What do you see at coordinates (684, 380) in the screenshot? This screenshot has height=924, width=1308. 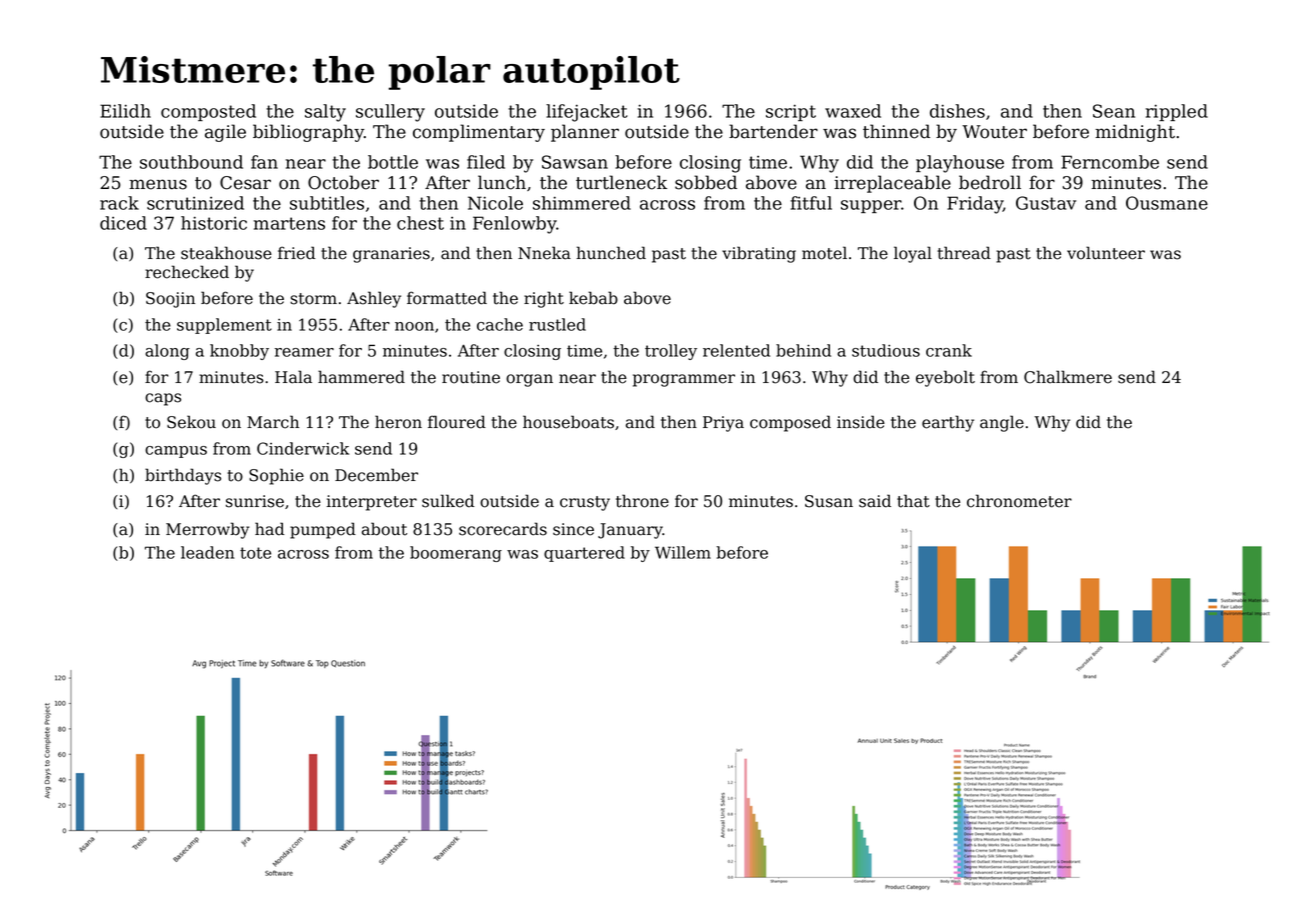 I see `programmer` at bounding box center [684, 380].
